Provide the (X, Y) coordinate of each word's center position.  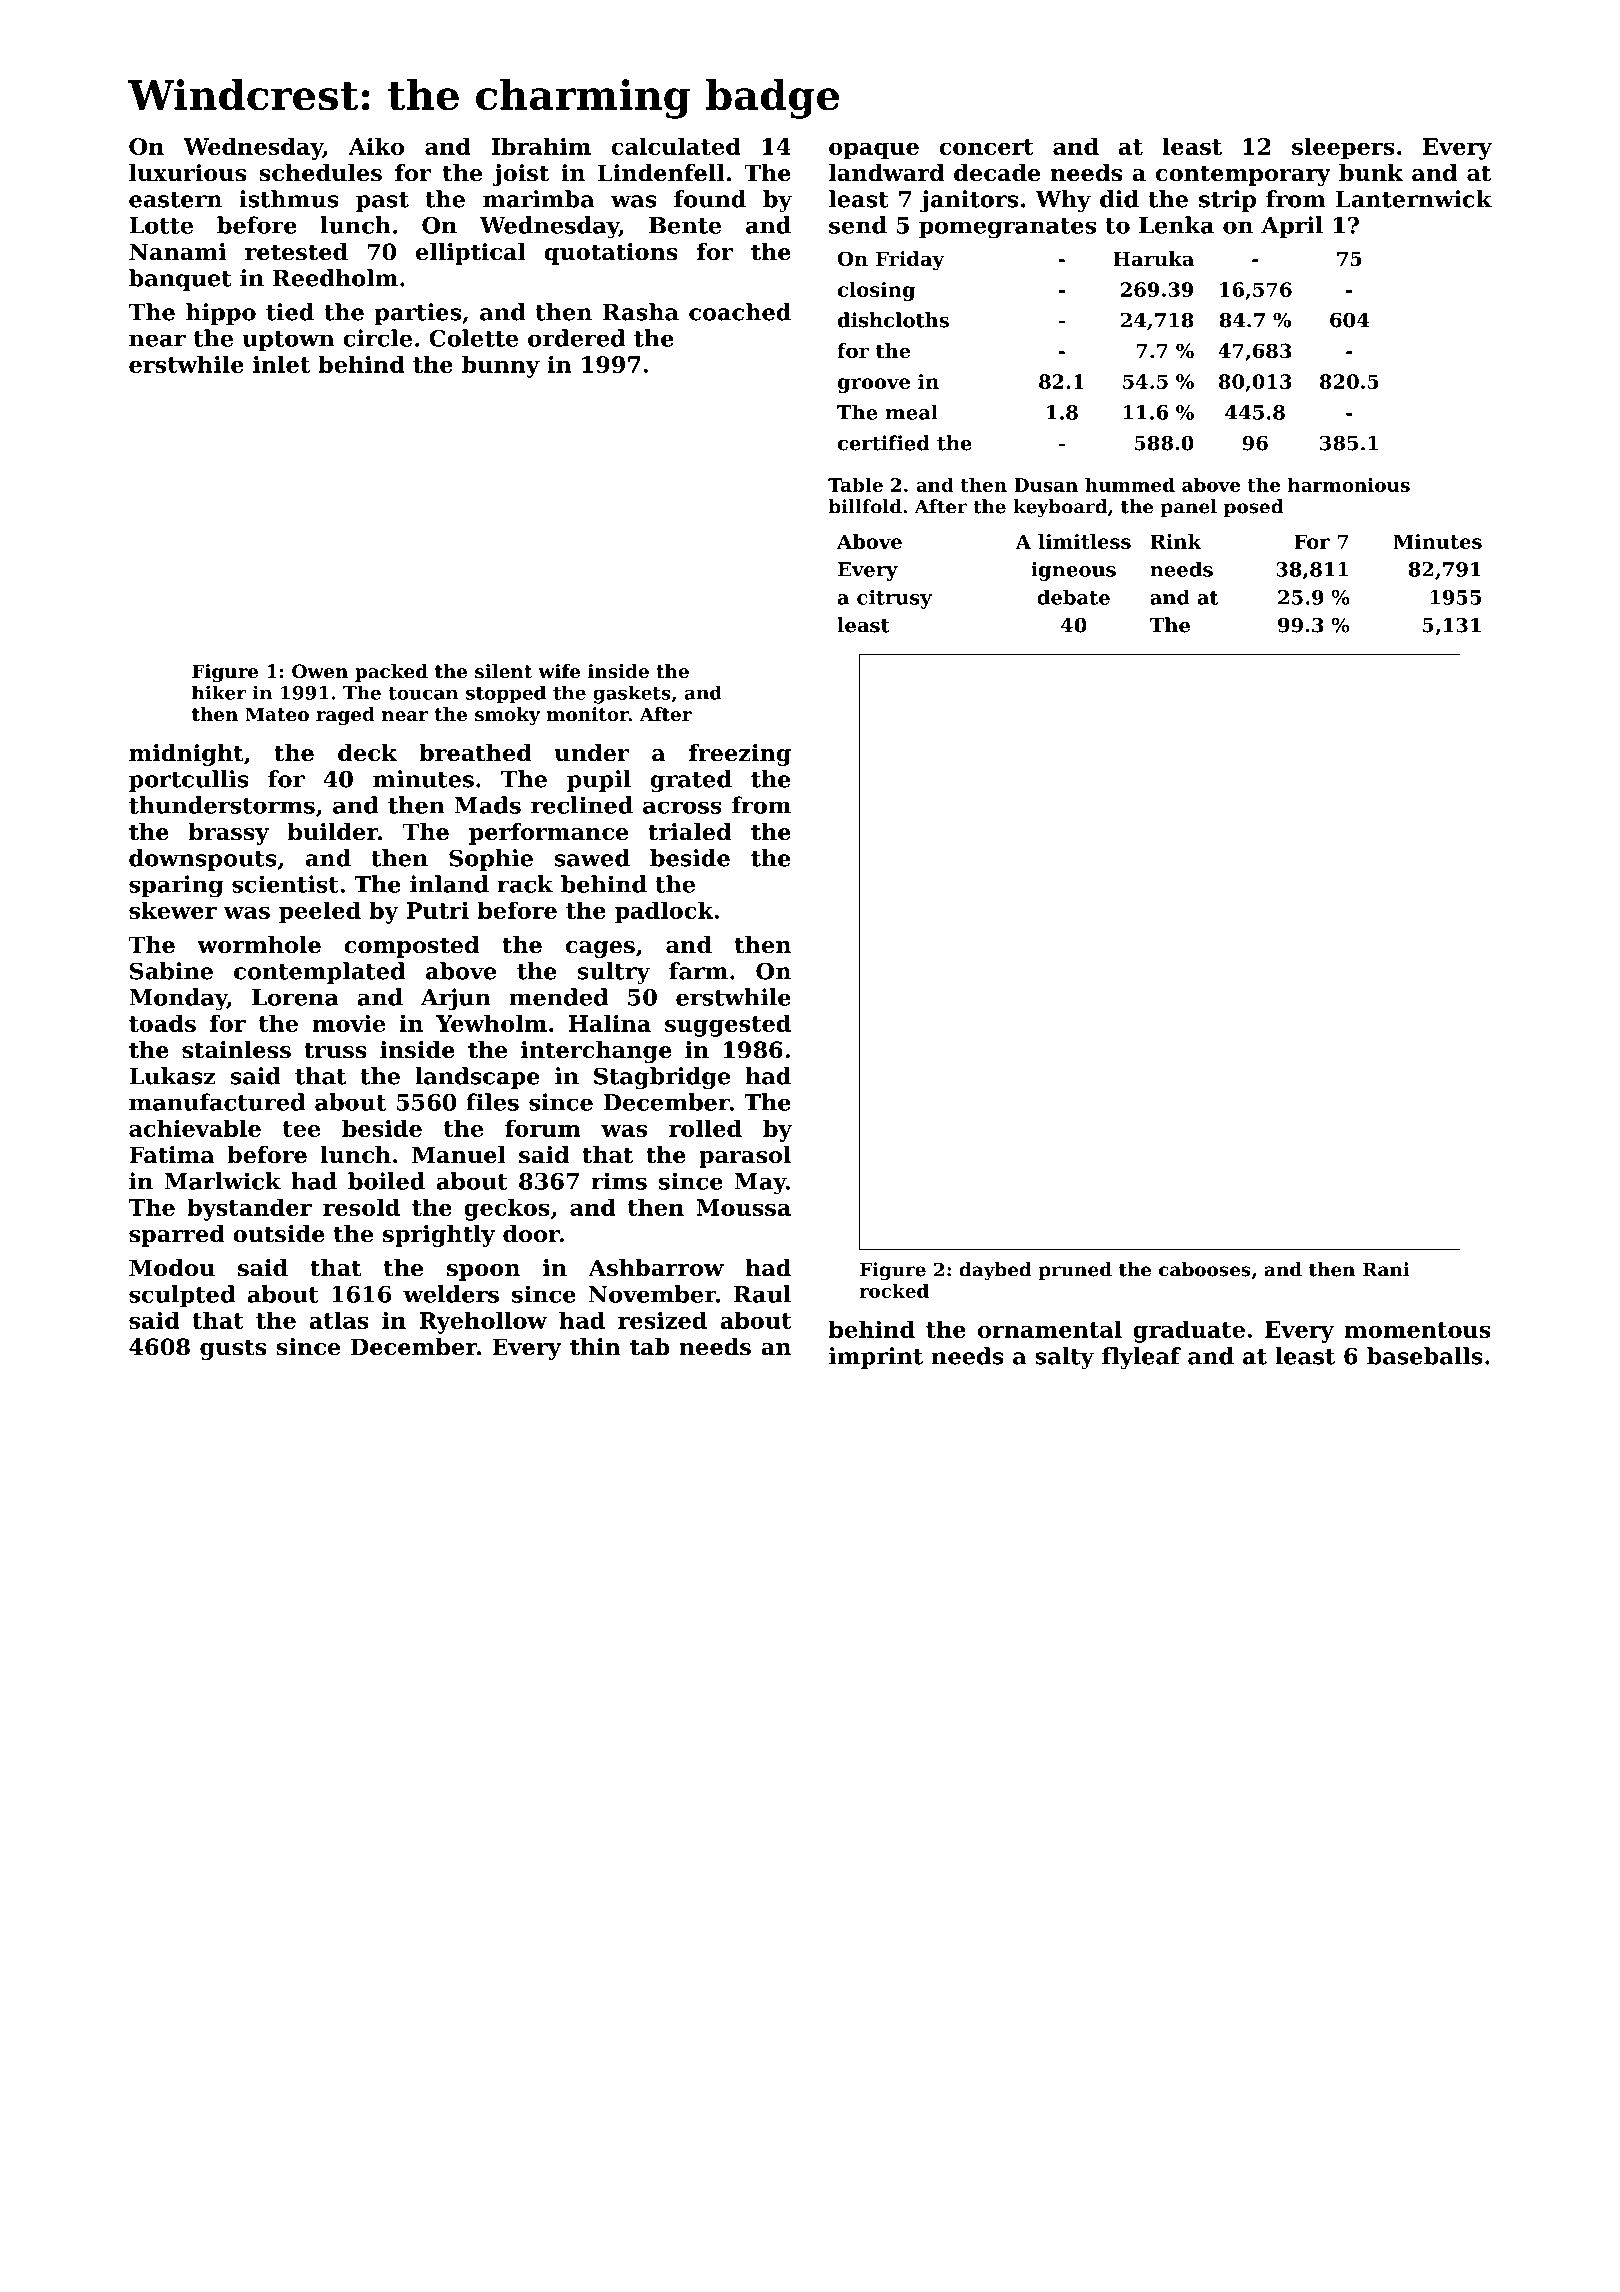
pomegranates (1007, 228)
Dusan (1046, 485)
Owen (320, 671)
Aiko (376, 146)
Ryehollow (483, 1322)
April (1292, 227)
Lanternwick (1414, 199)
